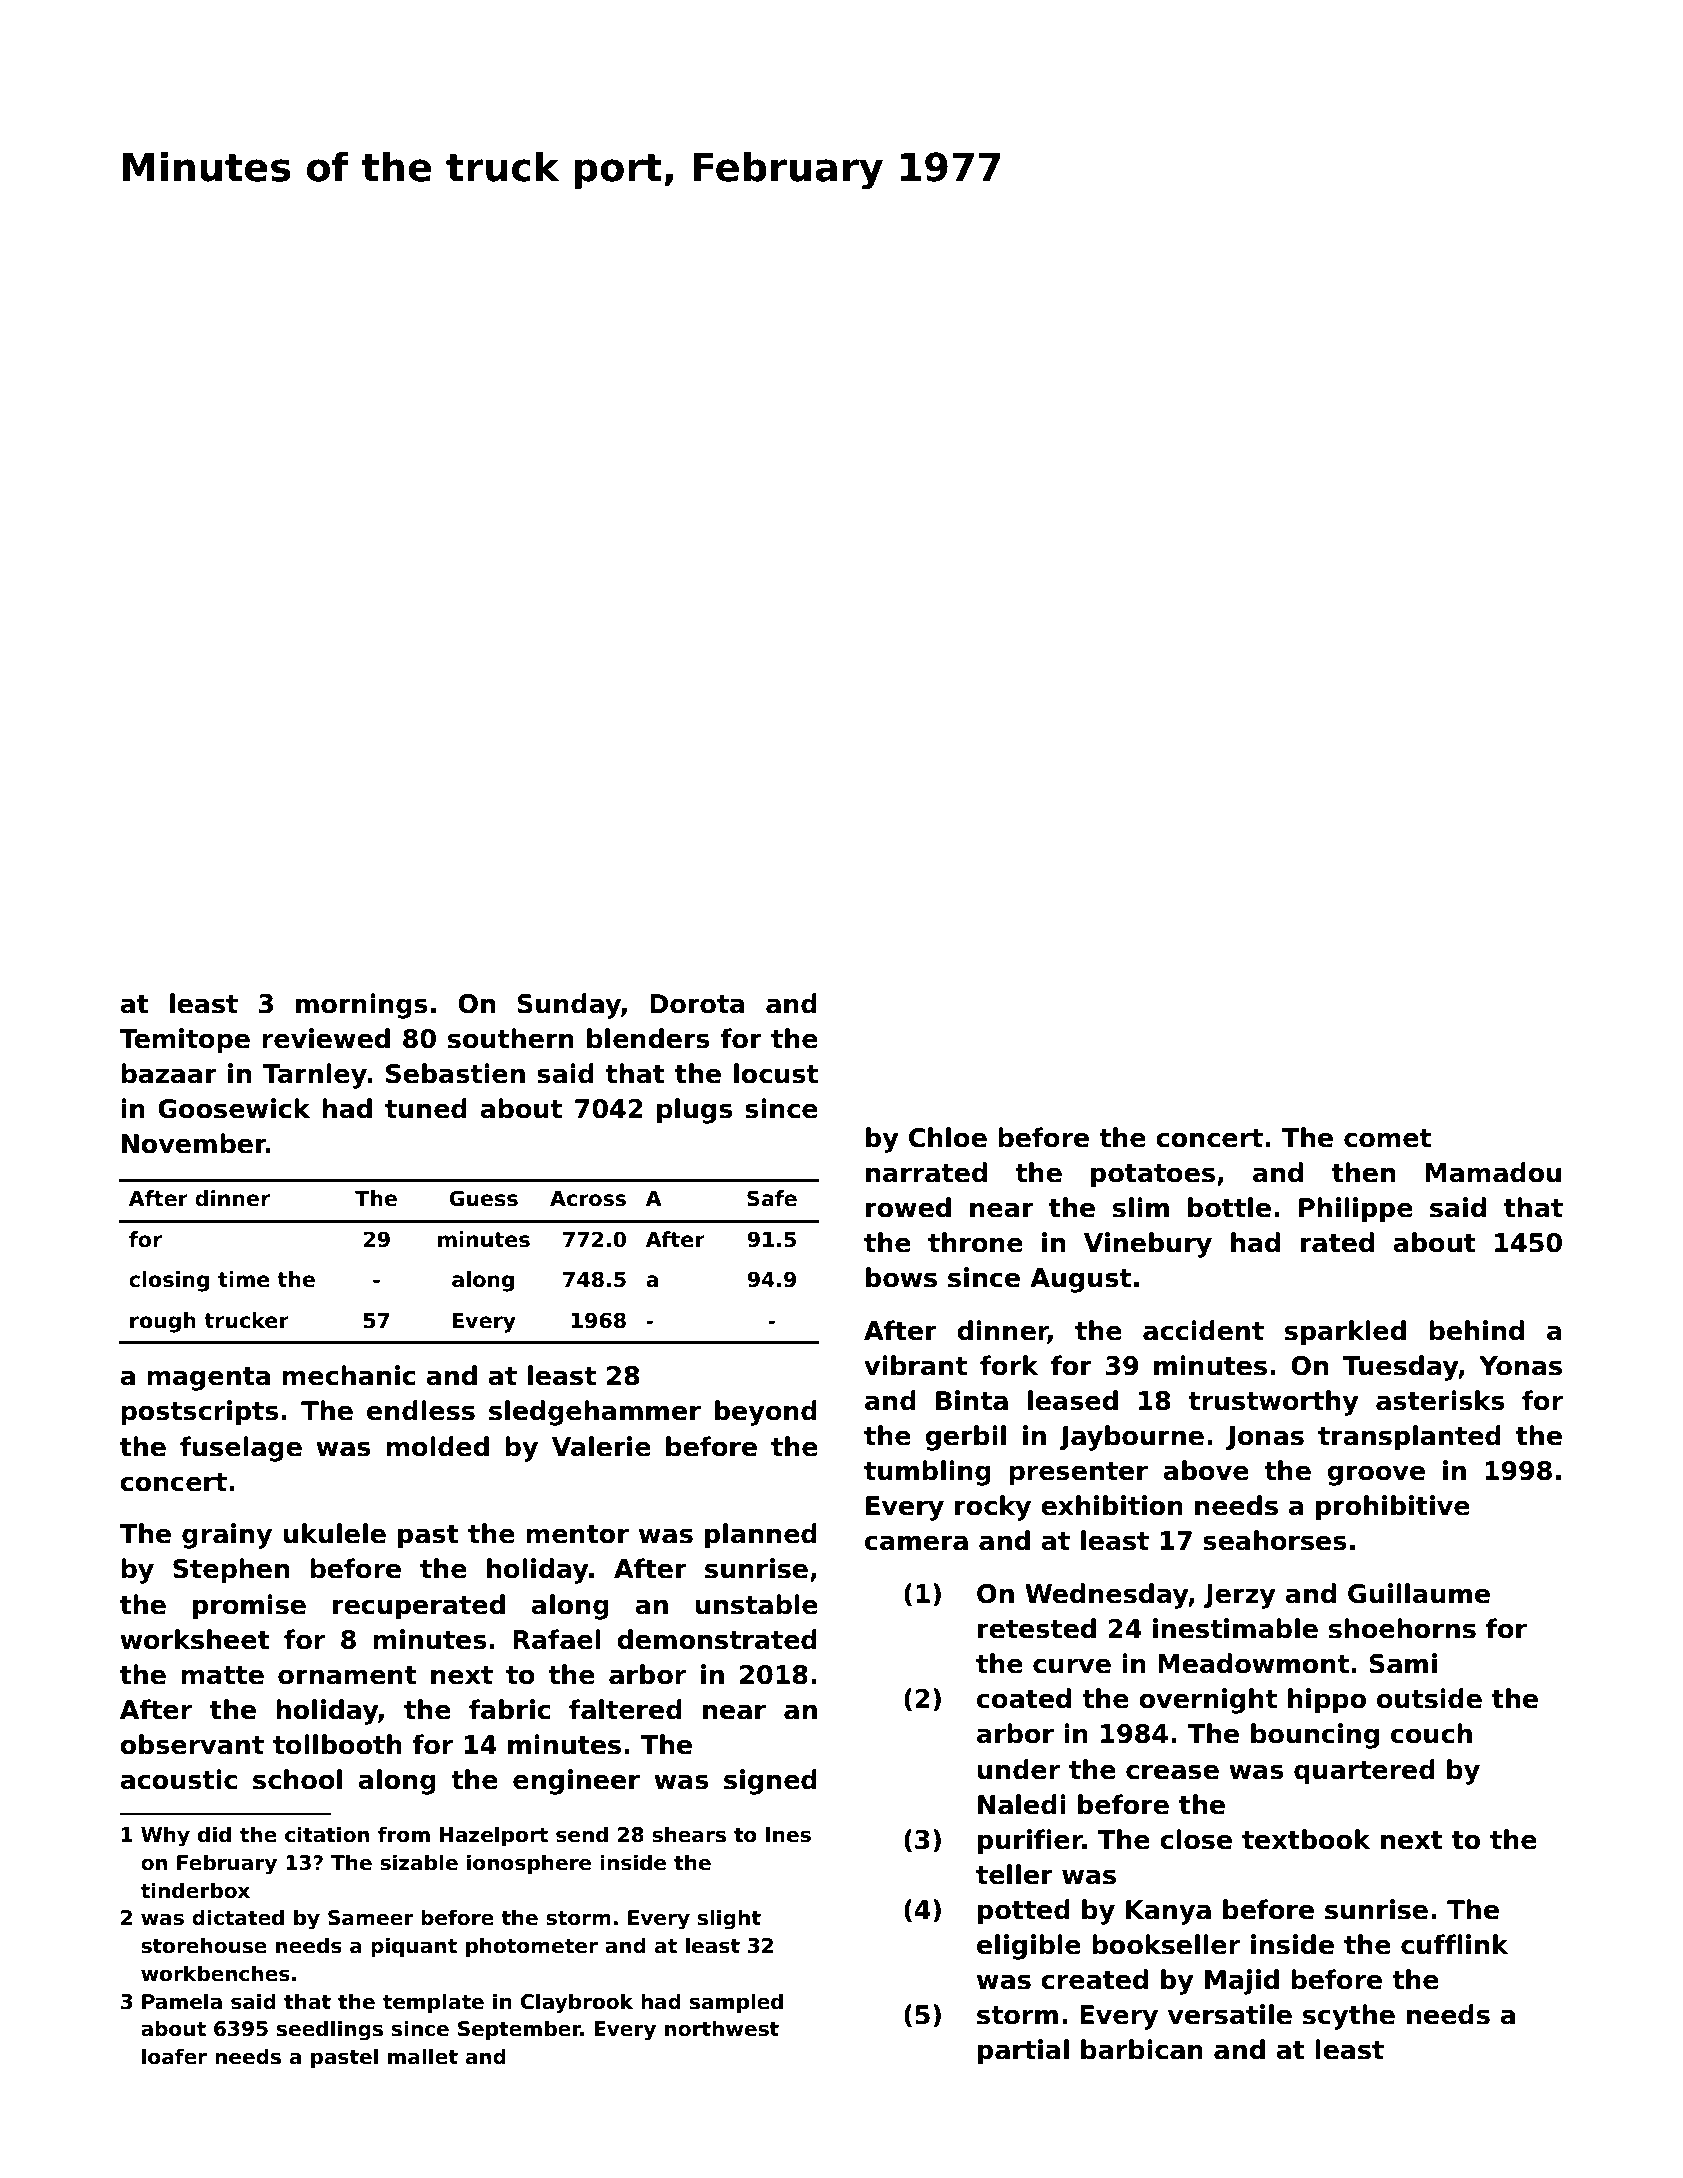  Describe the element at coordinates (1402, 1628) in the screenshot. I see `shoehorns` at that location.
